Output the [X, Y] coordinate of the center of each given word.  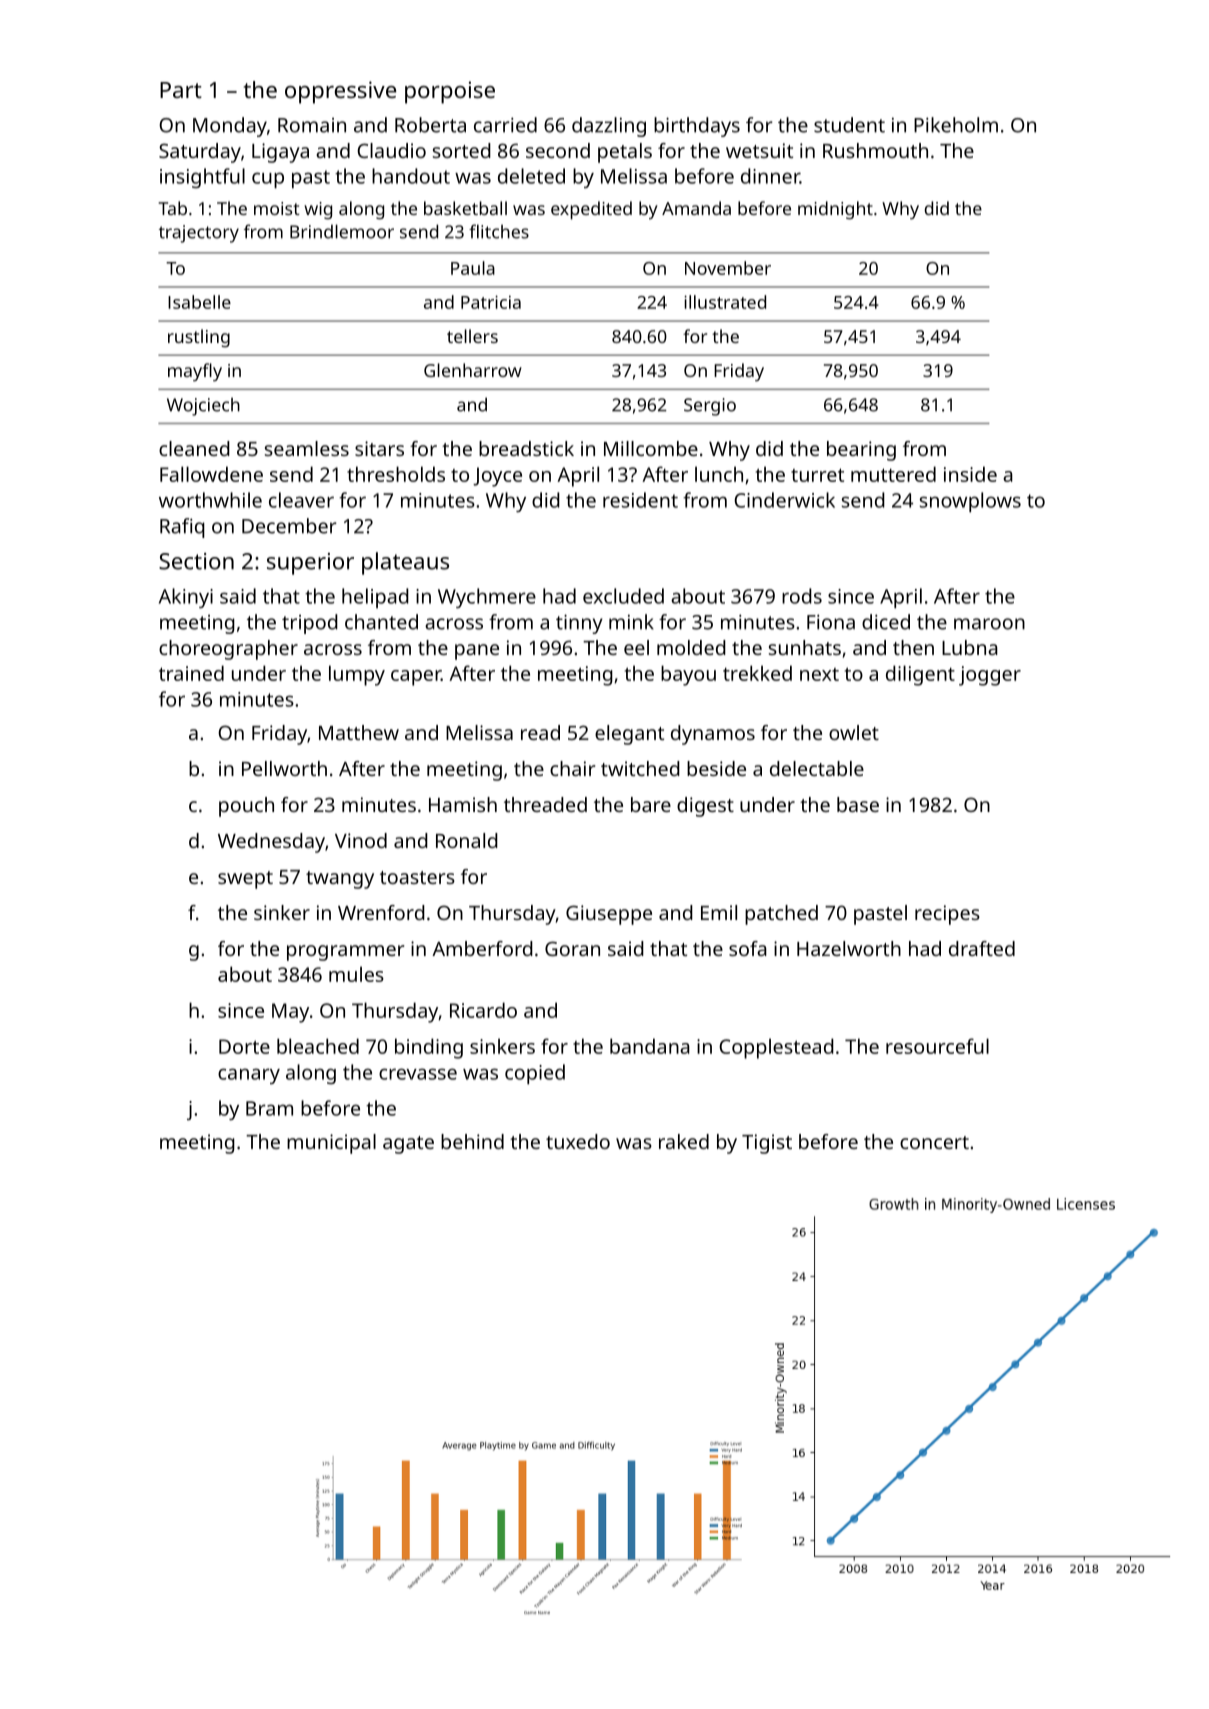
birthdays [697, 127]
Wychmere [487, 598]
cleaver [301, 500]
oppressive [340, 92]
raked [684, 1141]
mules [356, 974]
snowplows [970, 502]
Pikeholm [956, 125]
